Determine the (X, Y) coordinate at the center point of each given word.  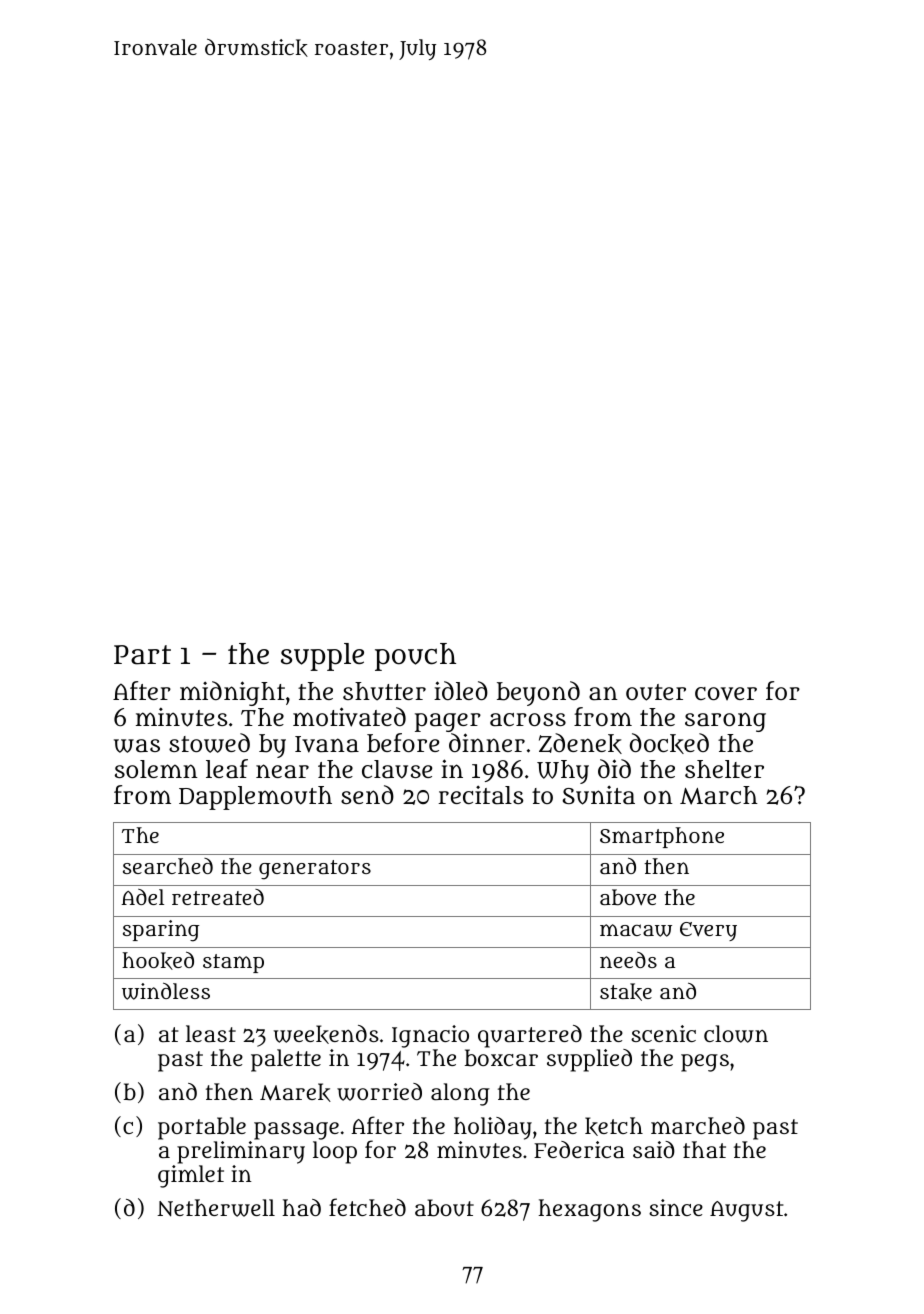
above (628, 897)
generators (315, 870)
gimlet (191, 1176)
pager (448, 722)
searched (168, 866)
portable (202, 1128)
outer (656, 692)
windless (166, 991)
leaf (227, 768)
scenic (663, 1033)
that (704, 1149)
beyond (538, 693)
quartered (530, 1036)
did (614, 768)
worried (379, 1092)
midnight (232, 693)
